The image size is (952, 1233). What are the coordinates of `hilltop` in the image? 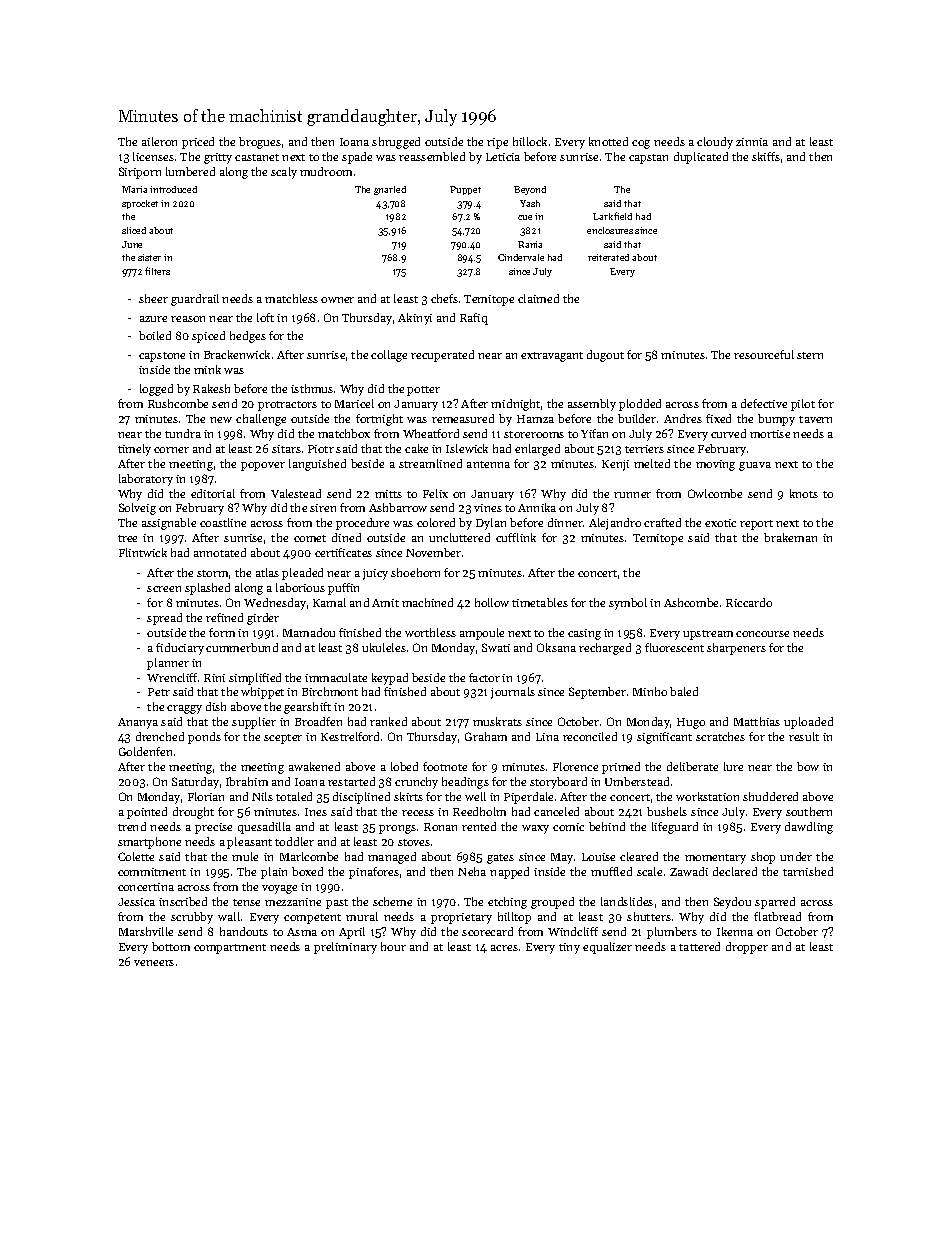 It's located at (514, 918).
